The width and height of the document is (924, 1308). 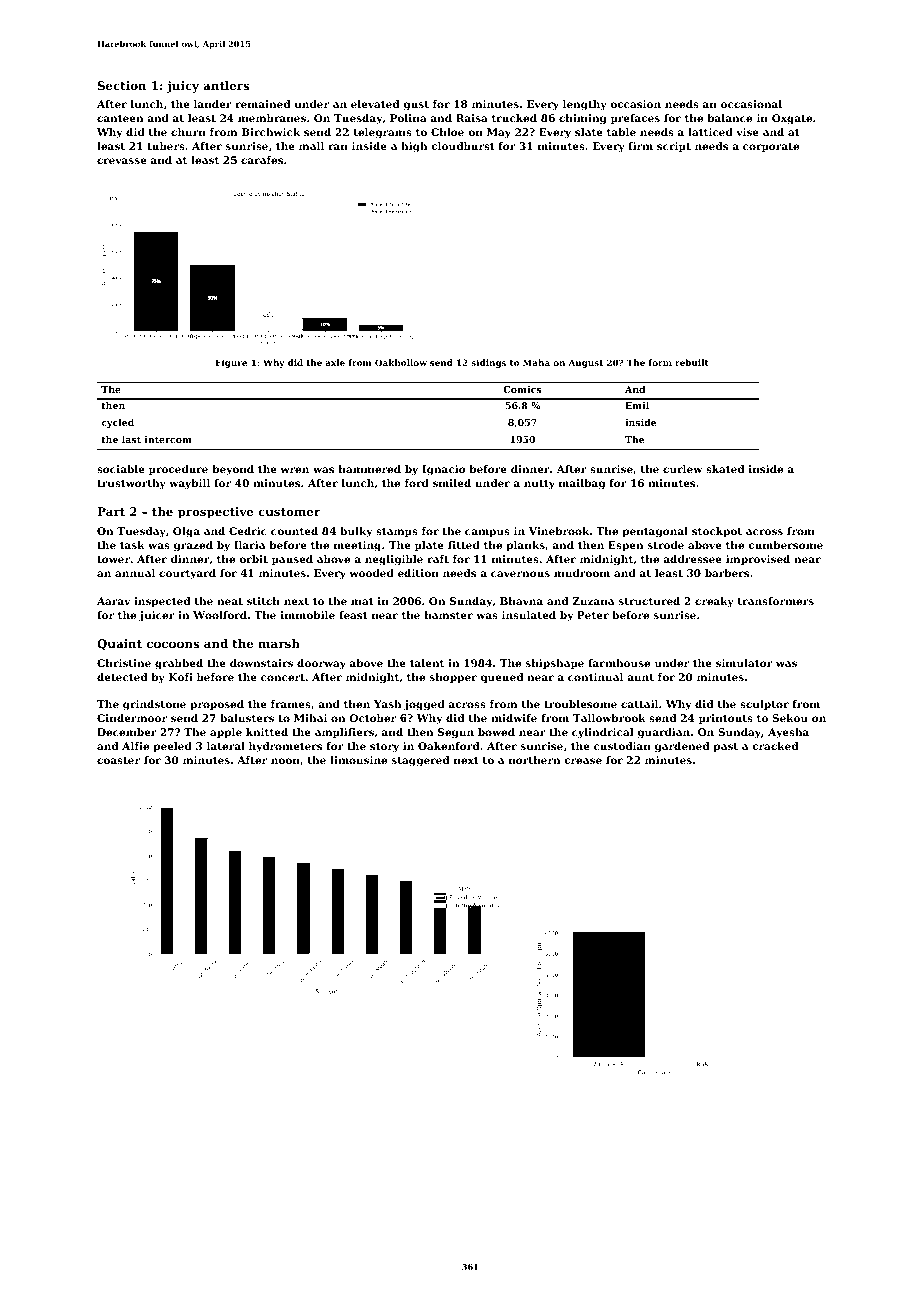 What do you see at coordinates (536, 362) in the document?
I see `Maha` at bounding box center [536, 362].
